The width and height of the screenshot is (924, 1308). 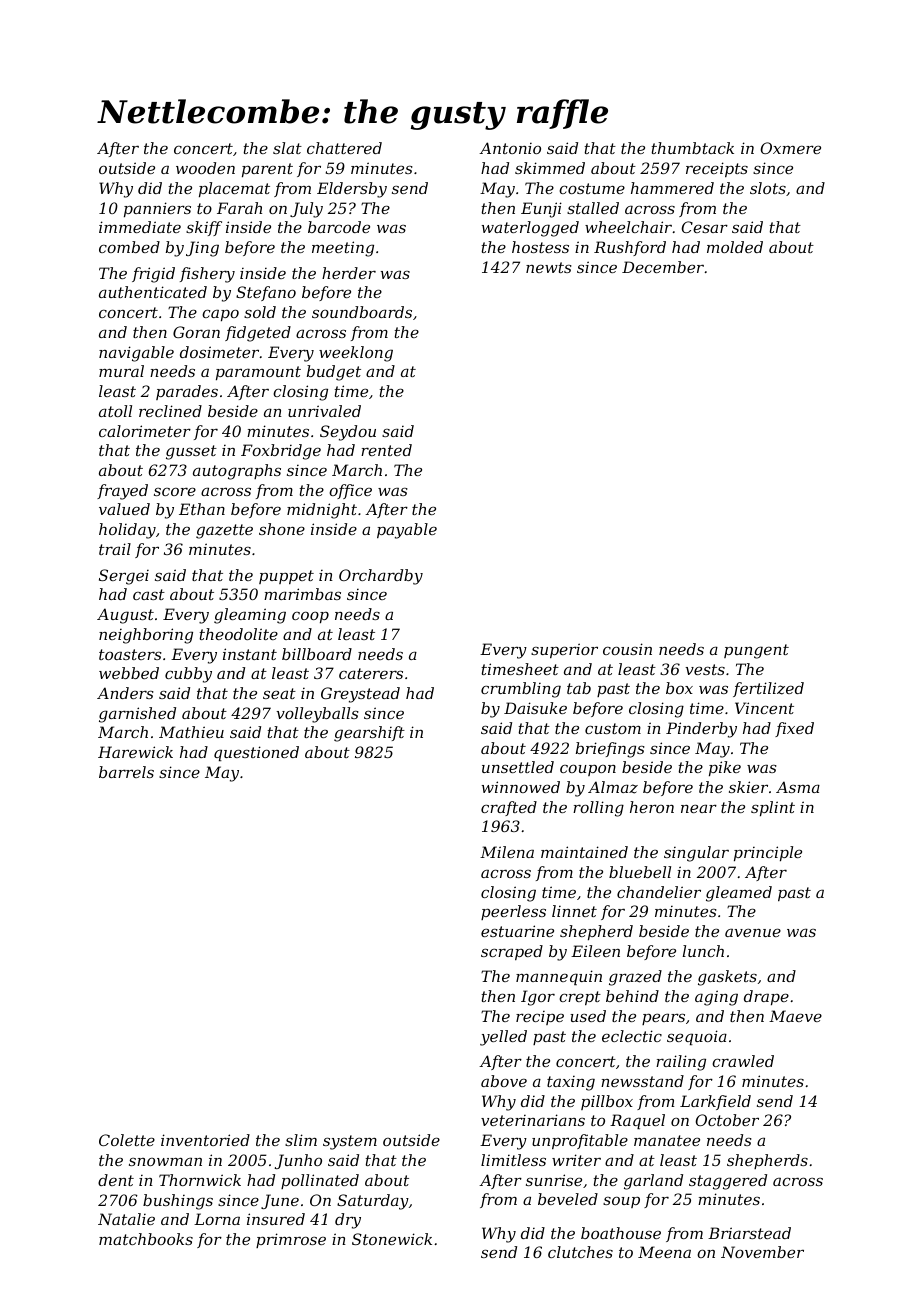 What do you see at coordinates (256, 753) in the screenshot?
I see `questioned` at bounding box center [256, 753].
